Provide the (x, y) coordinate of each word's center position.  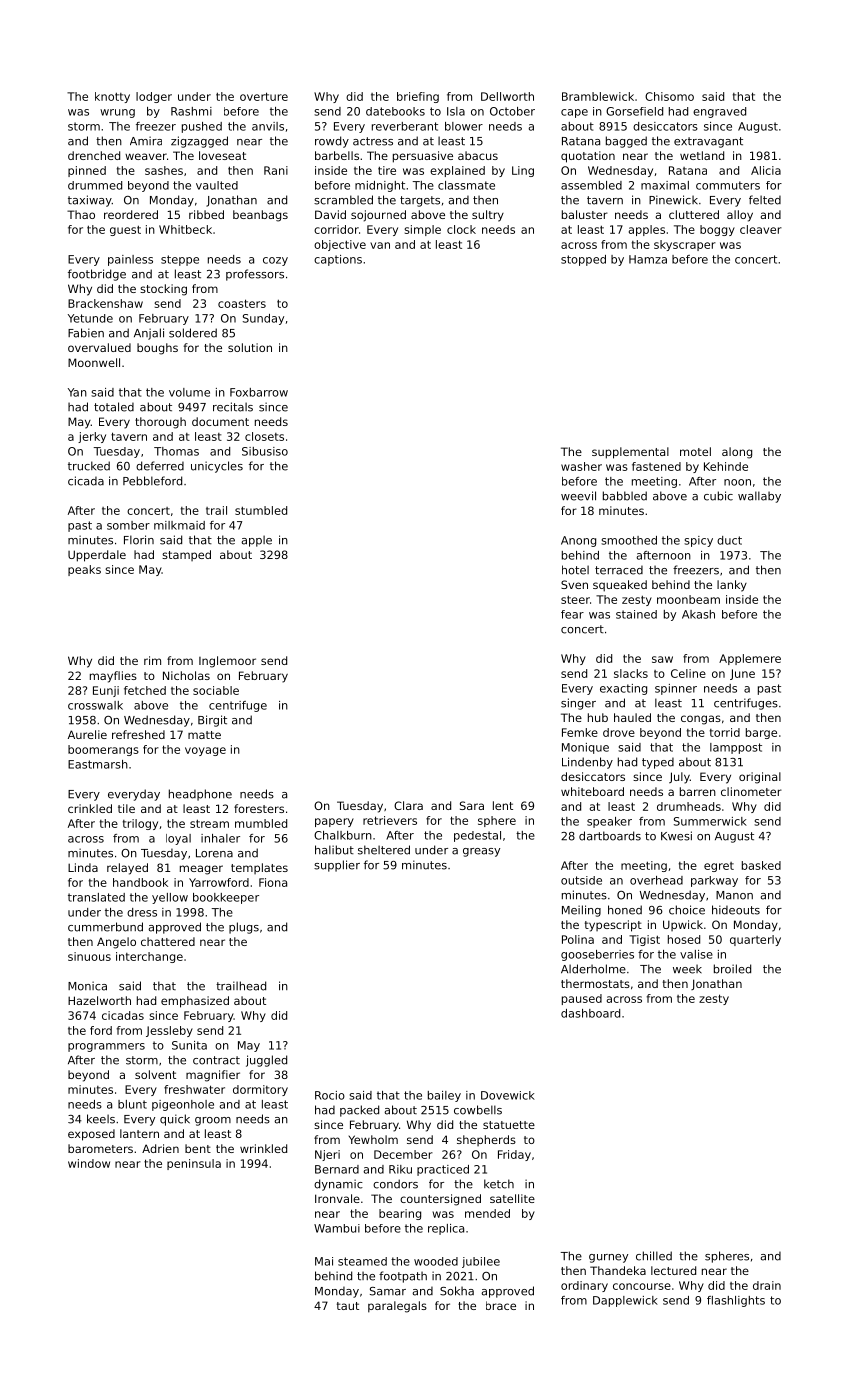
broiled (732, 969)
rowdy (332, 142)
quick (175, 1120)
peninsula (194, 1164)
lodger (154, 97)
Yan (77, 392)
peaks (84, 570)
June (742, 674)
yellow (170, 898)
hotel (575, 570)
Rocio (330, 1095)
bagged (626, 142)
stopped (583, 260)
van (380, 245)
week (687, 969)
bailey (444, 1096)
